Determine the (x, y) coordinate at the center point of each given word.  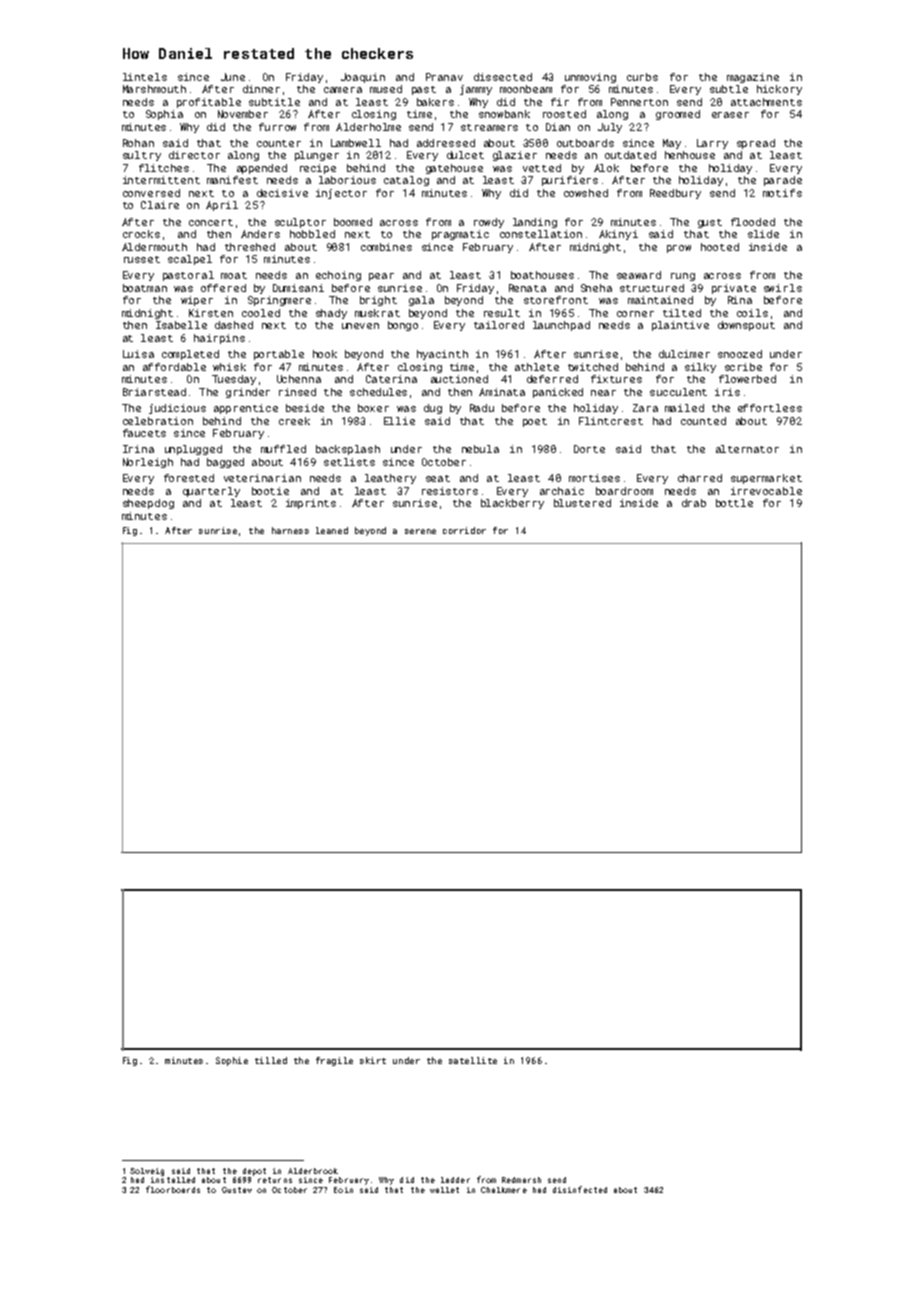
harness (290, 530)
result (502, 313)
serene (420, 531)
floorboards (173, 1189)
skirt (373, 1060)
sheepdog (148, 504)
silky (700, 368)
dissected (503, 77)
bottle (734, 503)
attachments (766, 102)
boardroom (624, 491)
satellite (473, 1060)
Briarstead (154, 392)
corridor (464, 530)
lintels (145, 77)
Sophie (232, 1061)
